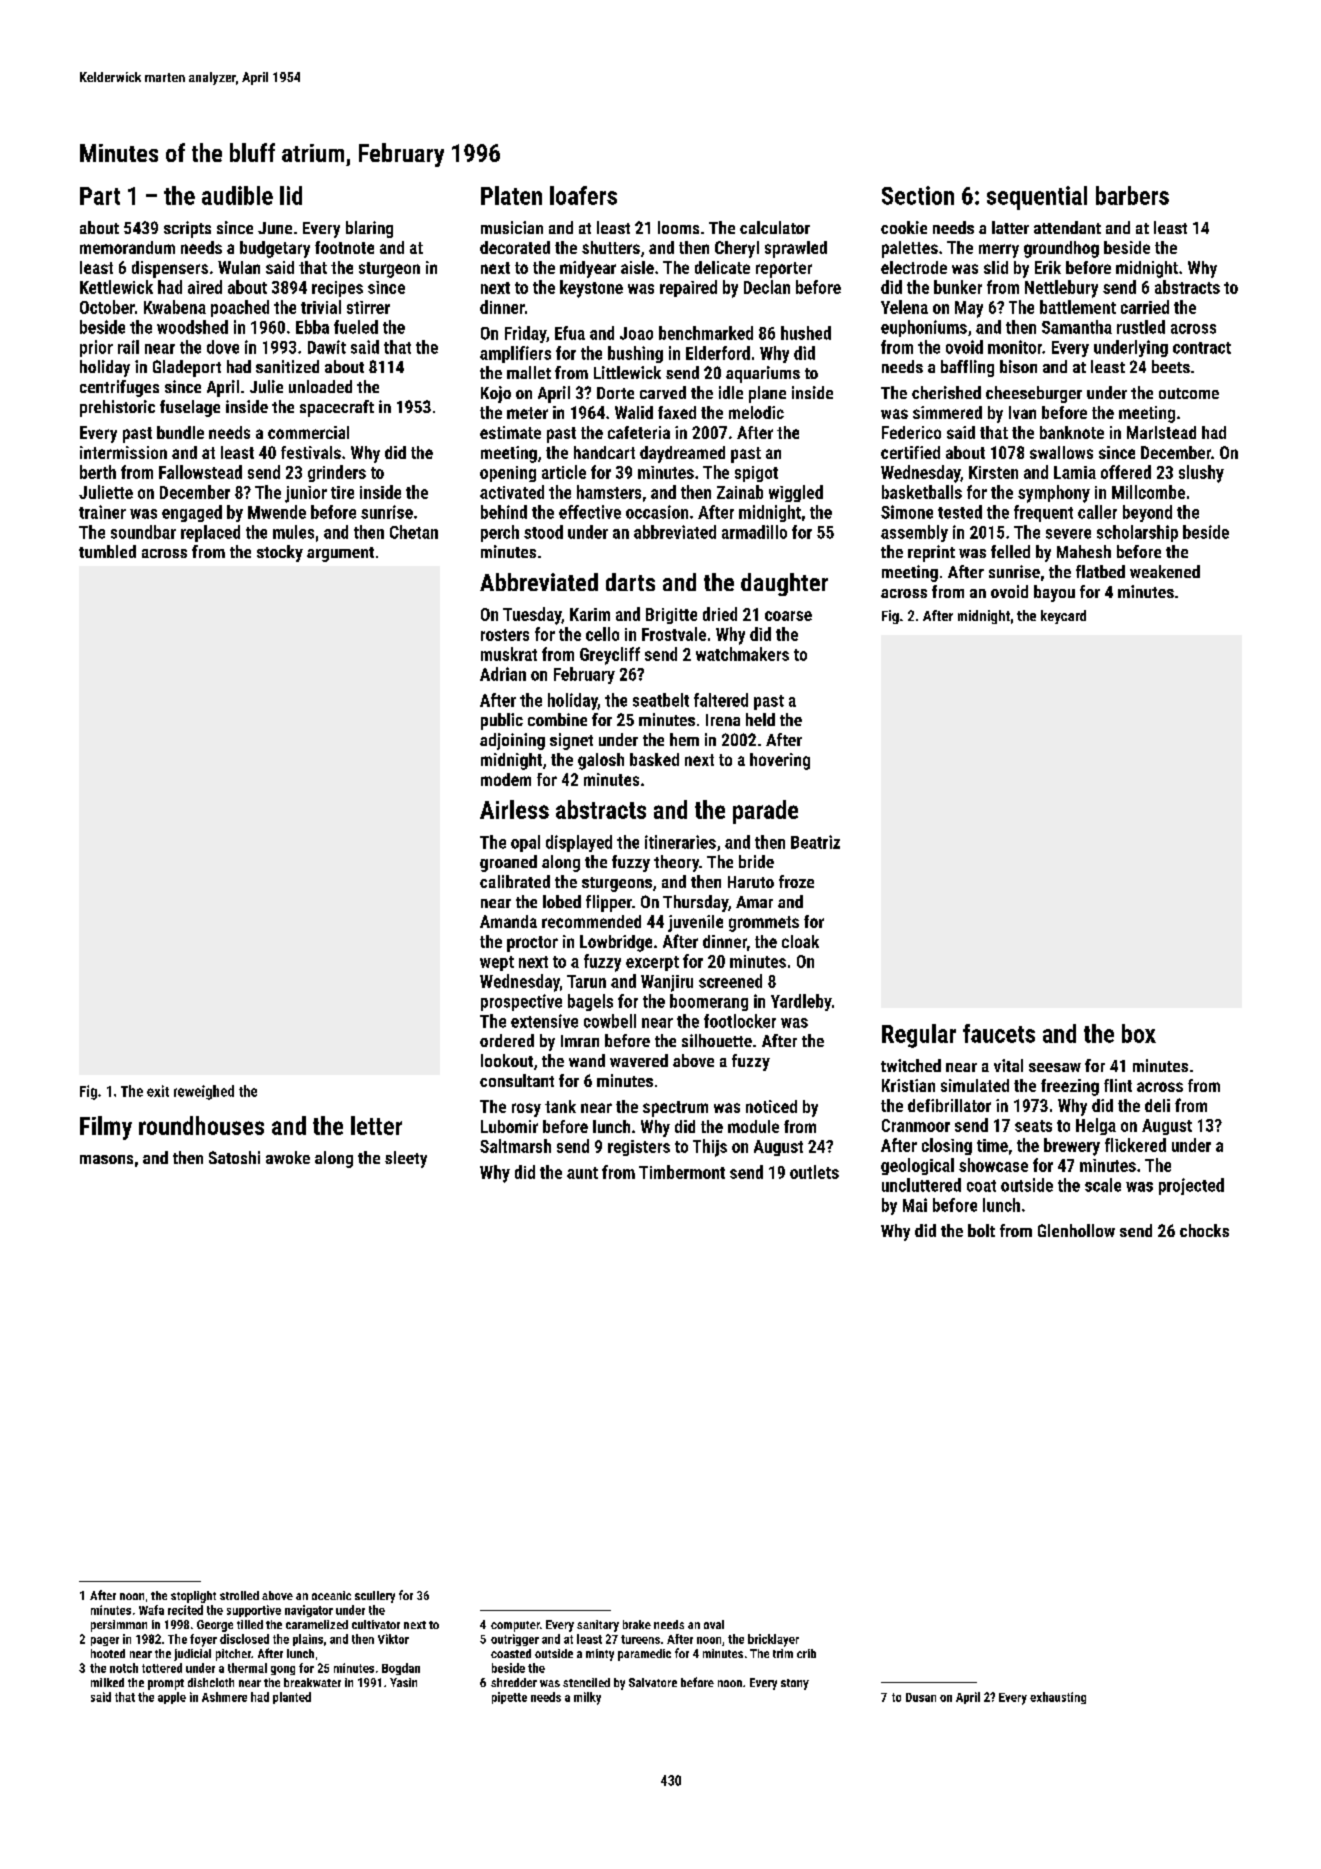  Describe the element at coordinates (375, 1597) in the screenshot. I see `scullery` at that location.
